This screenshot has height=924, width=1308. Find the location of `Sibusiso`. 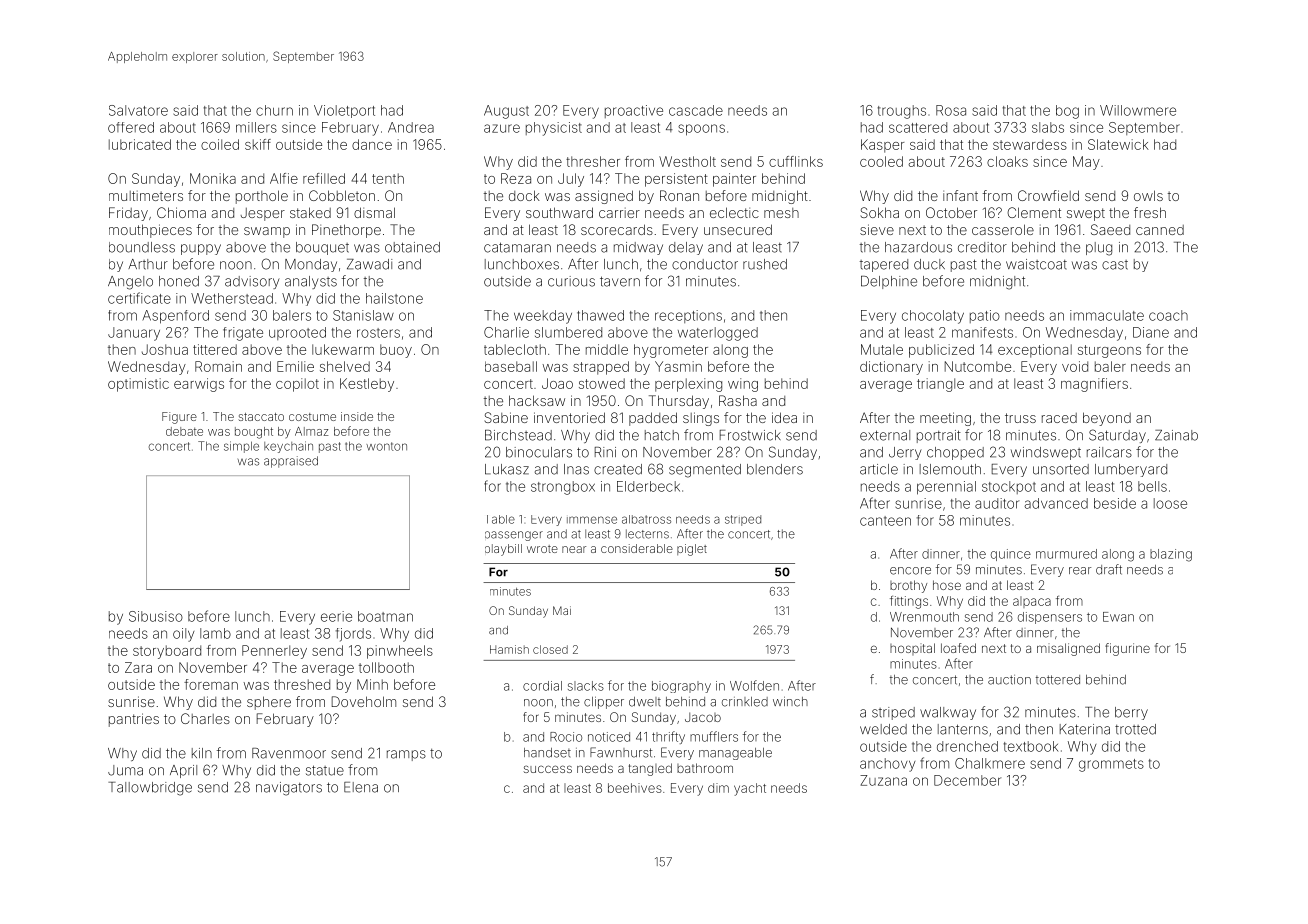

Sibusiso is located at coordinates (156, 616).
